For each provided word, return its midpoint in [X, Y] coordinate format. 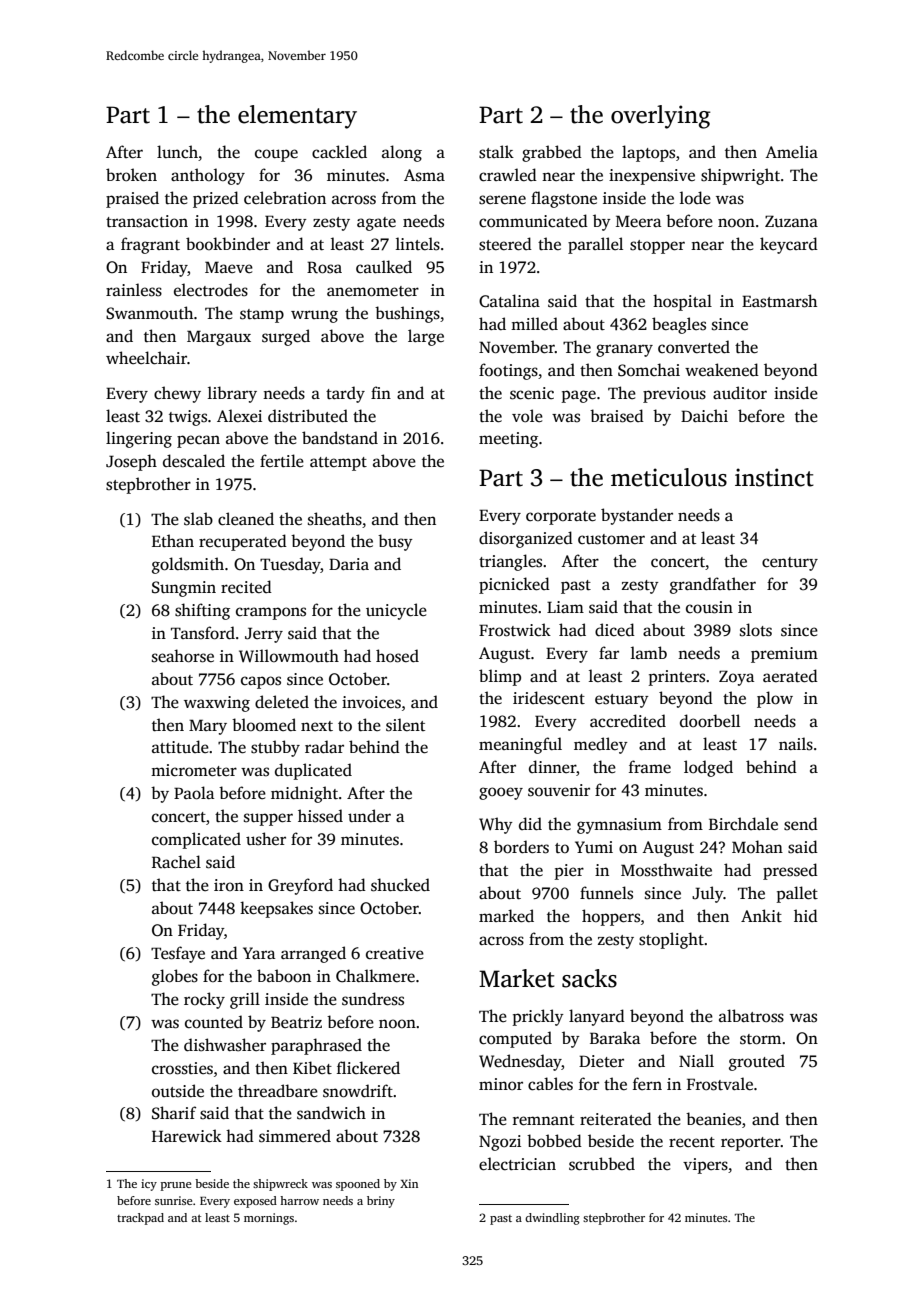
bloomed [264, 724]
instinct [774, 477]
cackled [339, 152]
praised [132, 199]
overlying [661, 117]
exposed [255, 1202]
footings [508, 371]
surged [286, 337]
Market [517, 978]
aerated [790, 676]
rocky [204, 1000]
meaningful [520, 745]
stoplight [671, 940]
